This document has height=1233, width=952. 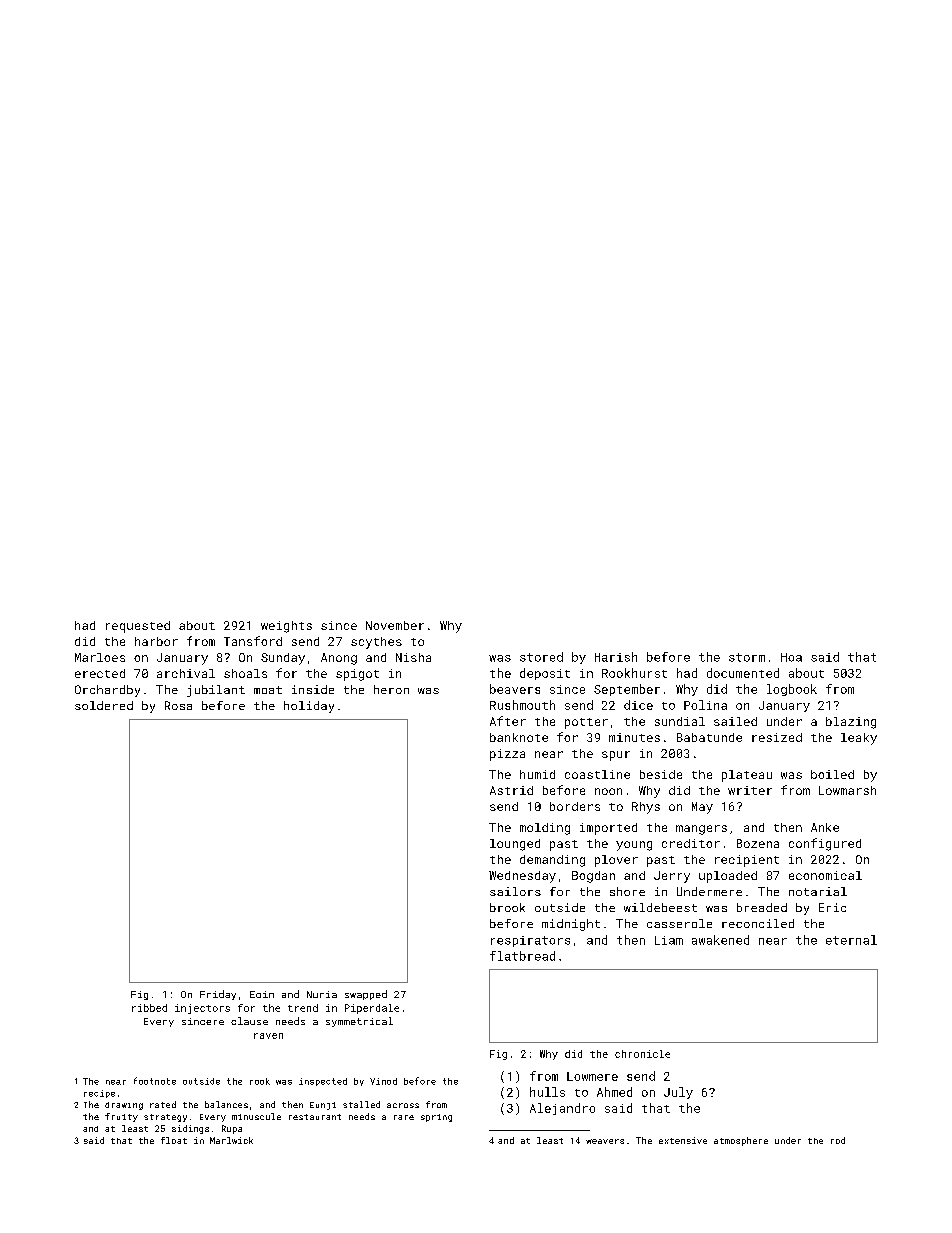 I want to click on requested, so click(x=138, y=627).
